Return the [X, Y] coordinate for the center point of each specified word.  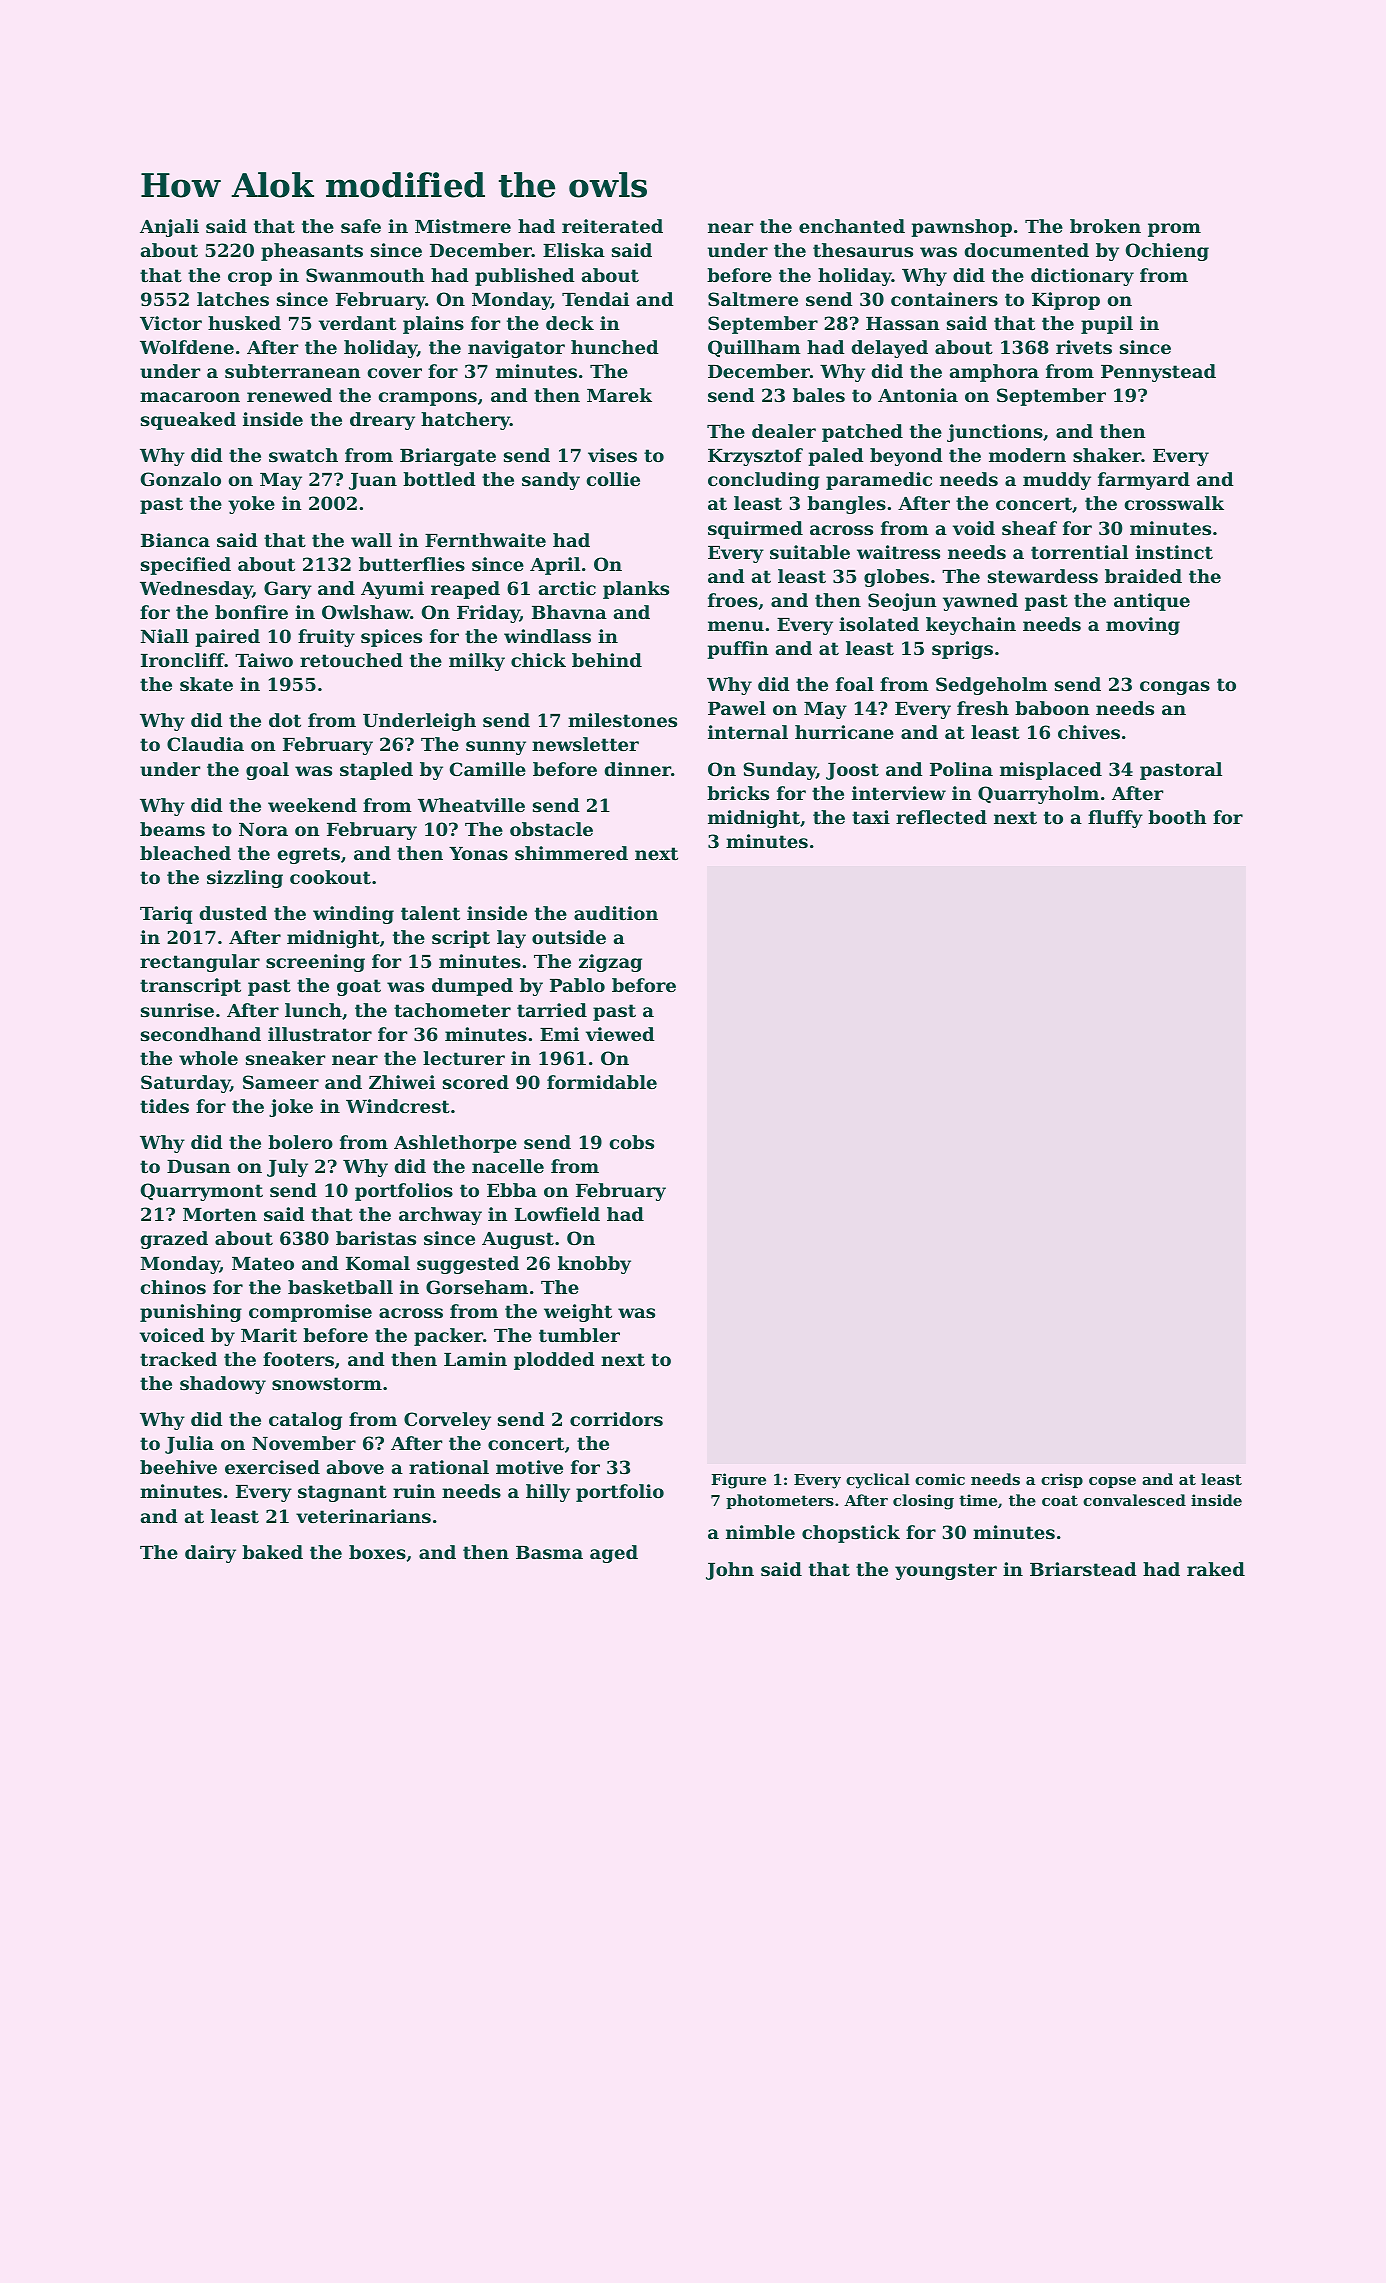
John [730, 1571]
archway [440, 1216]
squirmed [755, 530]
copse [1112, 1482]
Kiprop [1066, 301]
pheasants [312, 252]
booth [1177, 817]
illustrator [320, 1034]
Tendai [595, 299]
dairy [210, 1554]
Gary [288, 590]
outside [569, 937]
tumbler [579, 1335]
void [974, 528]
